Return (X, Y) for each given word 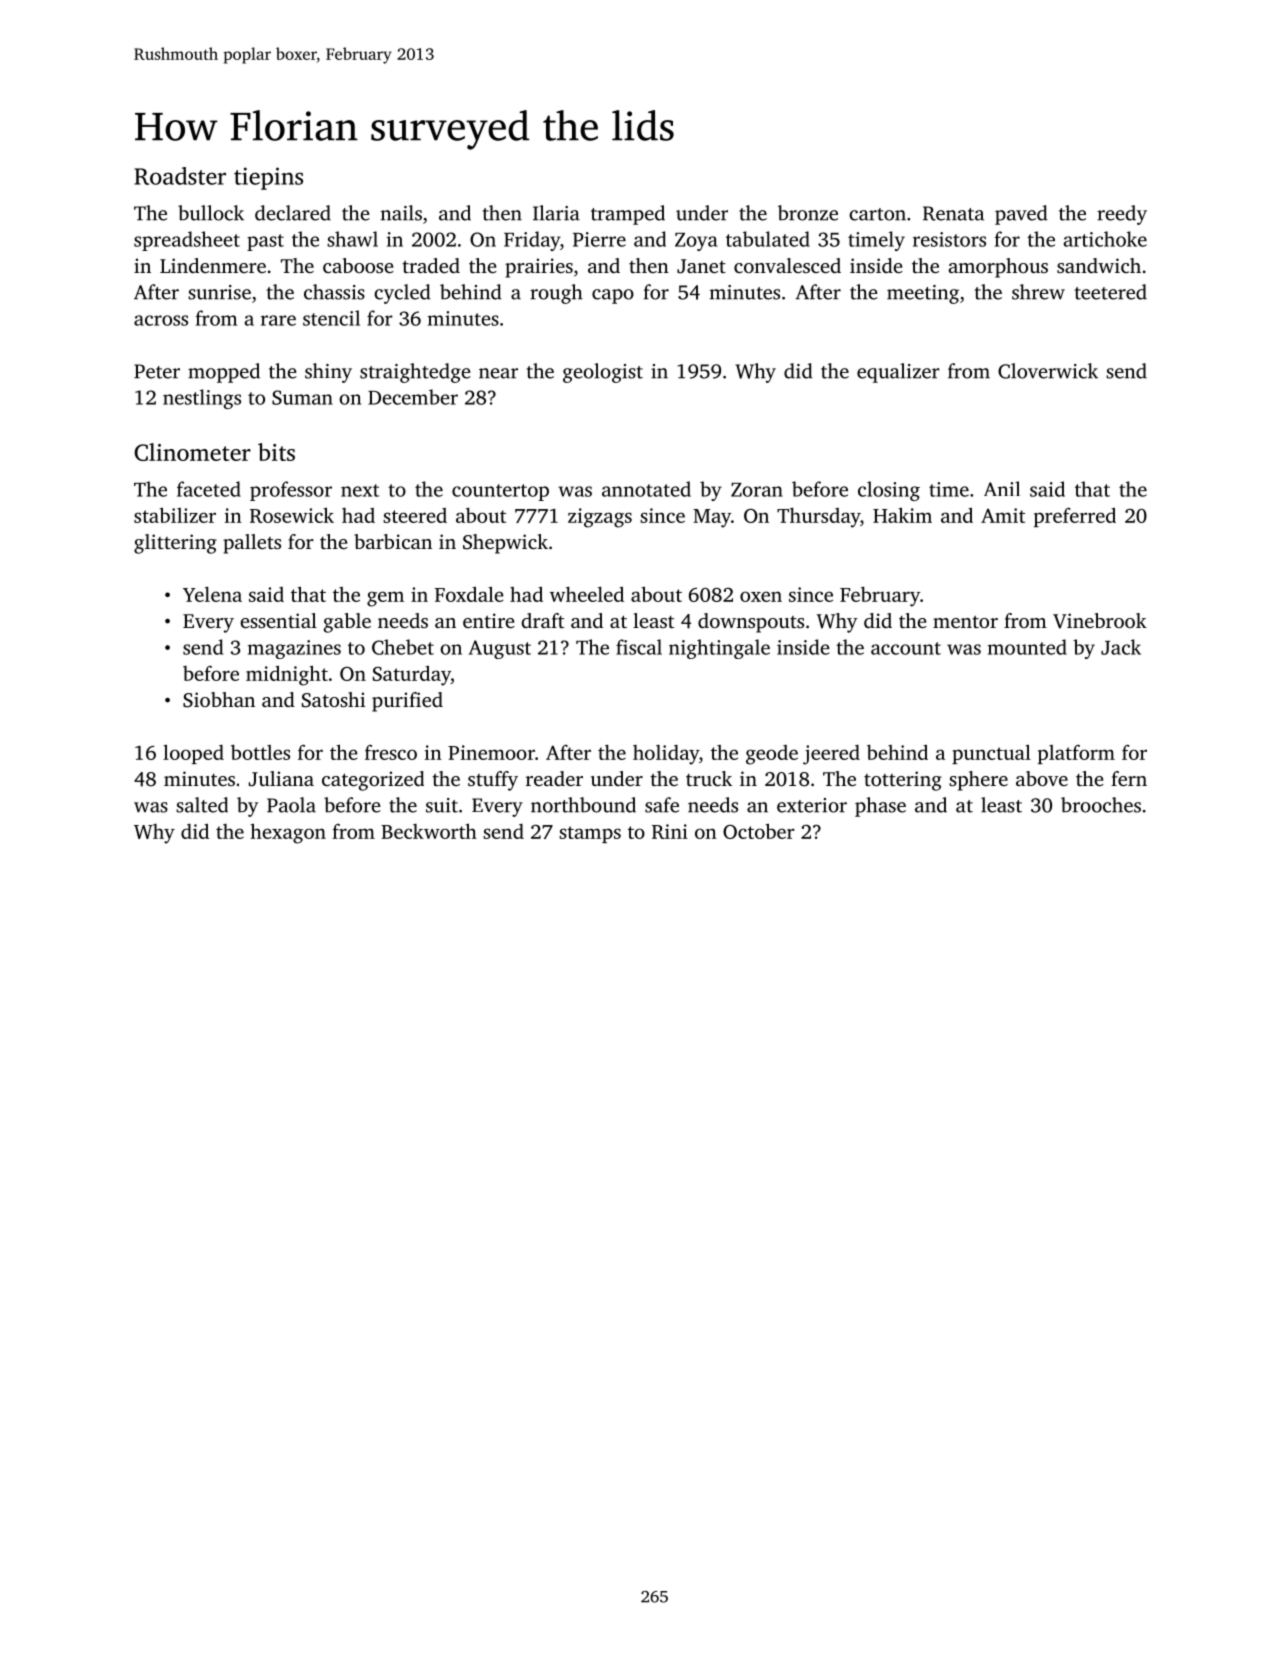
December (413, 397)
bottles (260, 752)
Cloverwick (1048, 371)
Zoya (696, 242)
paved (1021, 215)
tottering (903, 781)
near (498, 373)
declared (293, 213)
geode (772, 755)
